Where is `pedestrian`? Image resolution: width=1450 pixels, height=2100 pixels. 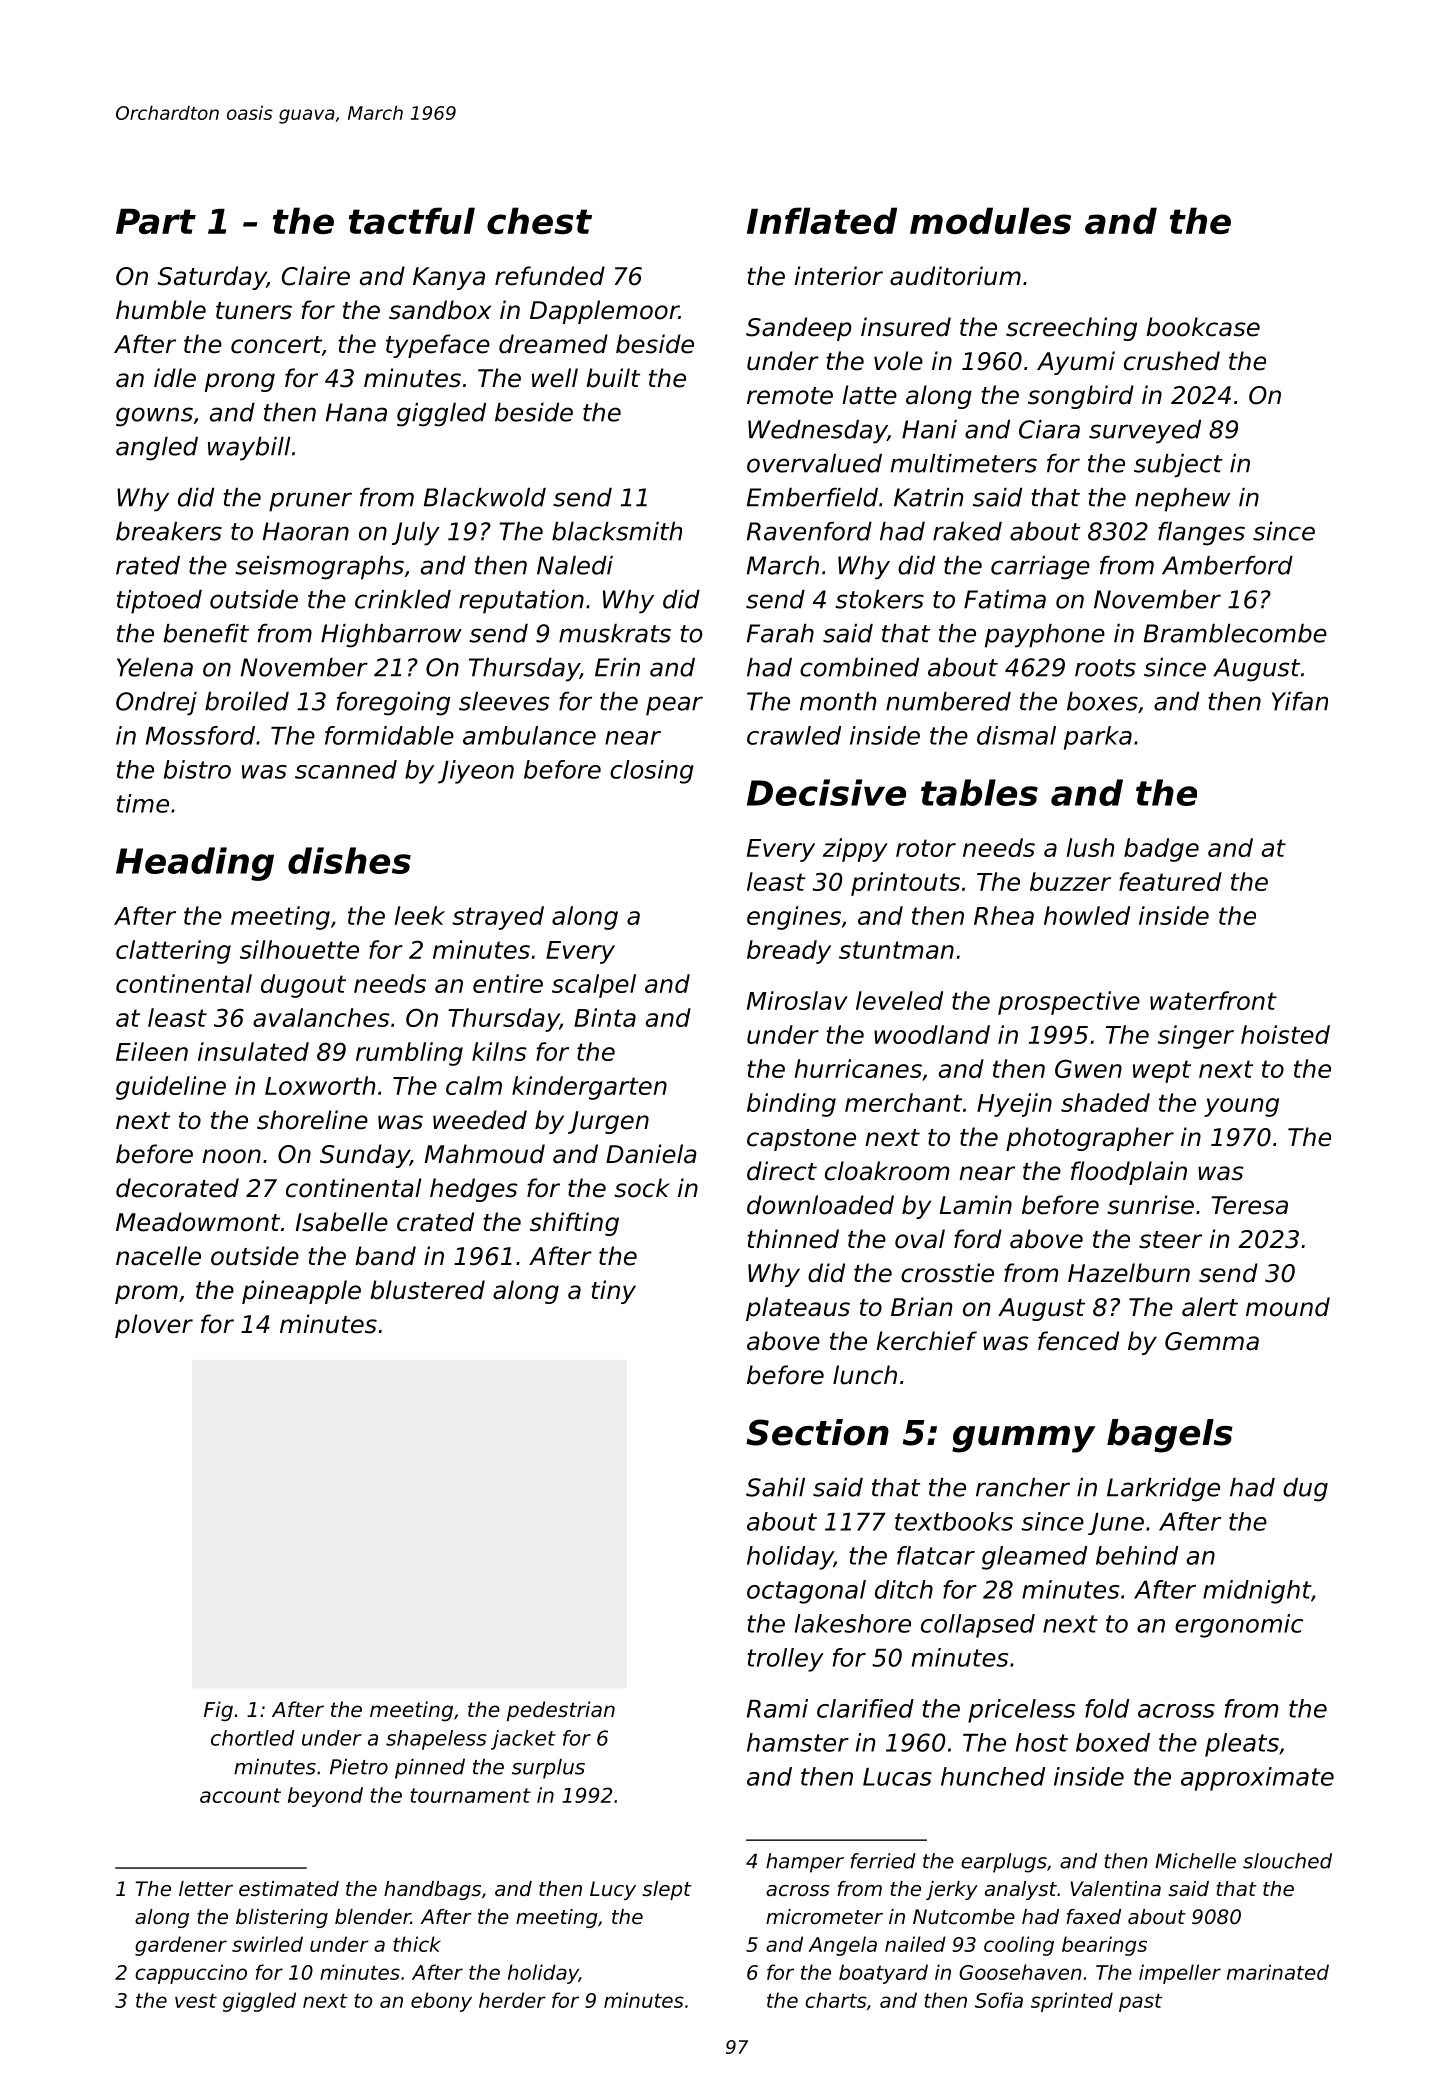 pedestrian is located at coordinates (561, 1711).
